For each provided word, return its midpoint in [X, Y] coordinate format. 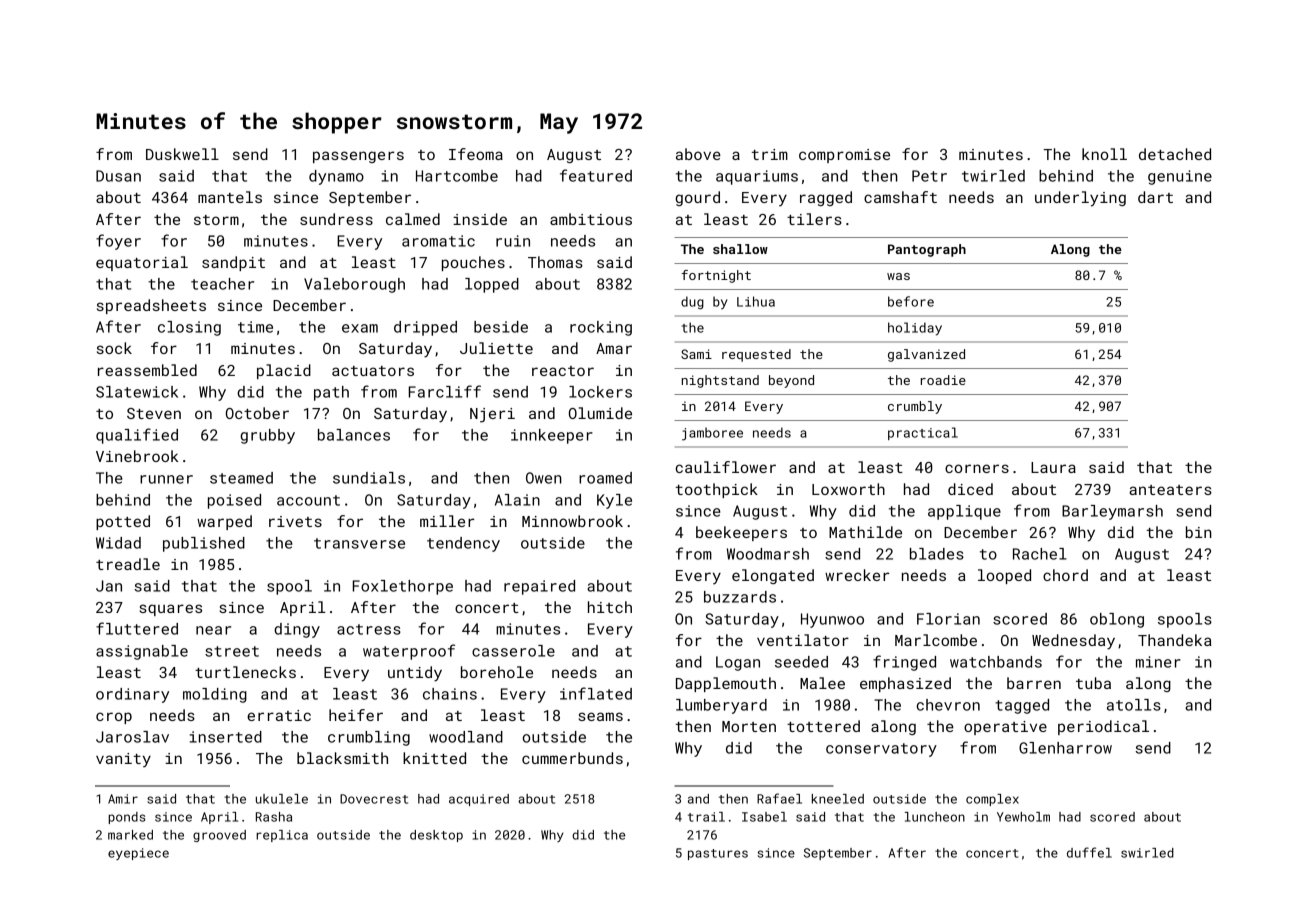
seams [600, 716]
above [698, 154]
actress [369, 629]
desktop [436, 836]
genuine [1180, 177]
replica [282, 836]
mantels [230, 197]
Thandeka [1175, 640]
